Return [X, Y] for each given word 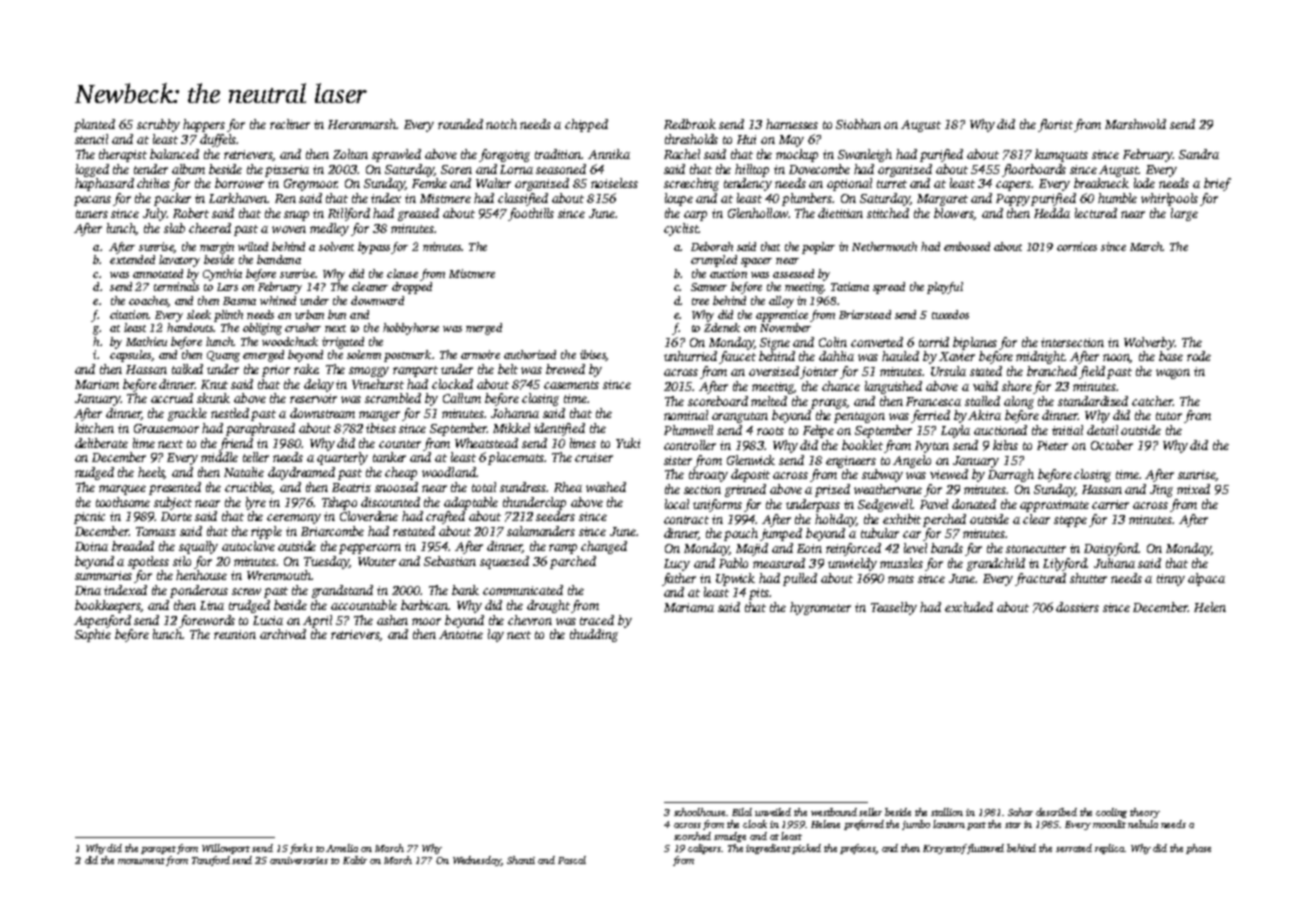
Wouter [377, 561]
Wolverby [1149, 343]
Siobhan [858, 124]
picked [806, 849]
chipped [586, 125]
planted [94, 125]
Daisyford [1111, 549]
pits [759, 594]
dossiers [1077, 607]
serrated [1074, 848]
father [679, 579]
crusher [303, 327]
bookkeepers [108, 606]
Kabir [355, 860]
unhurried [690, 356]
